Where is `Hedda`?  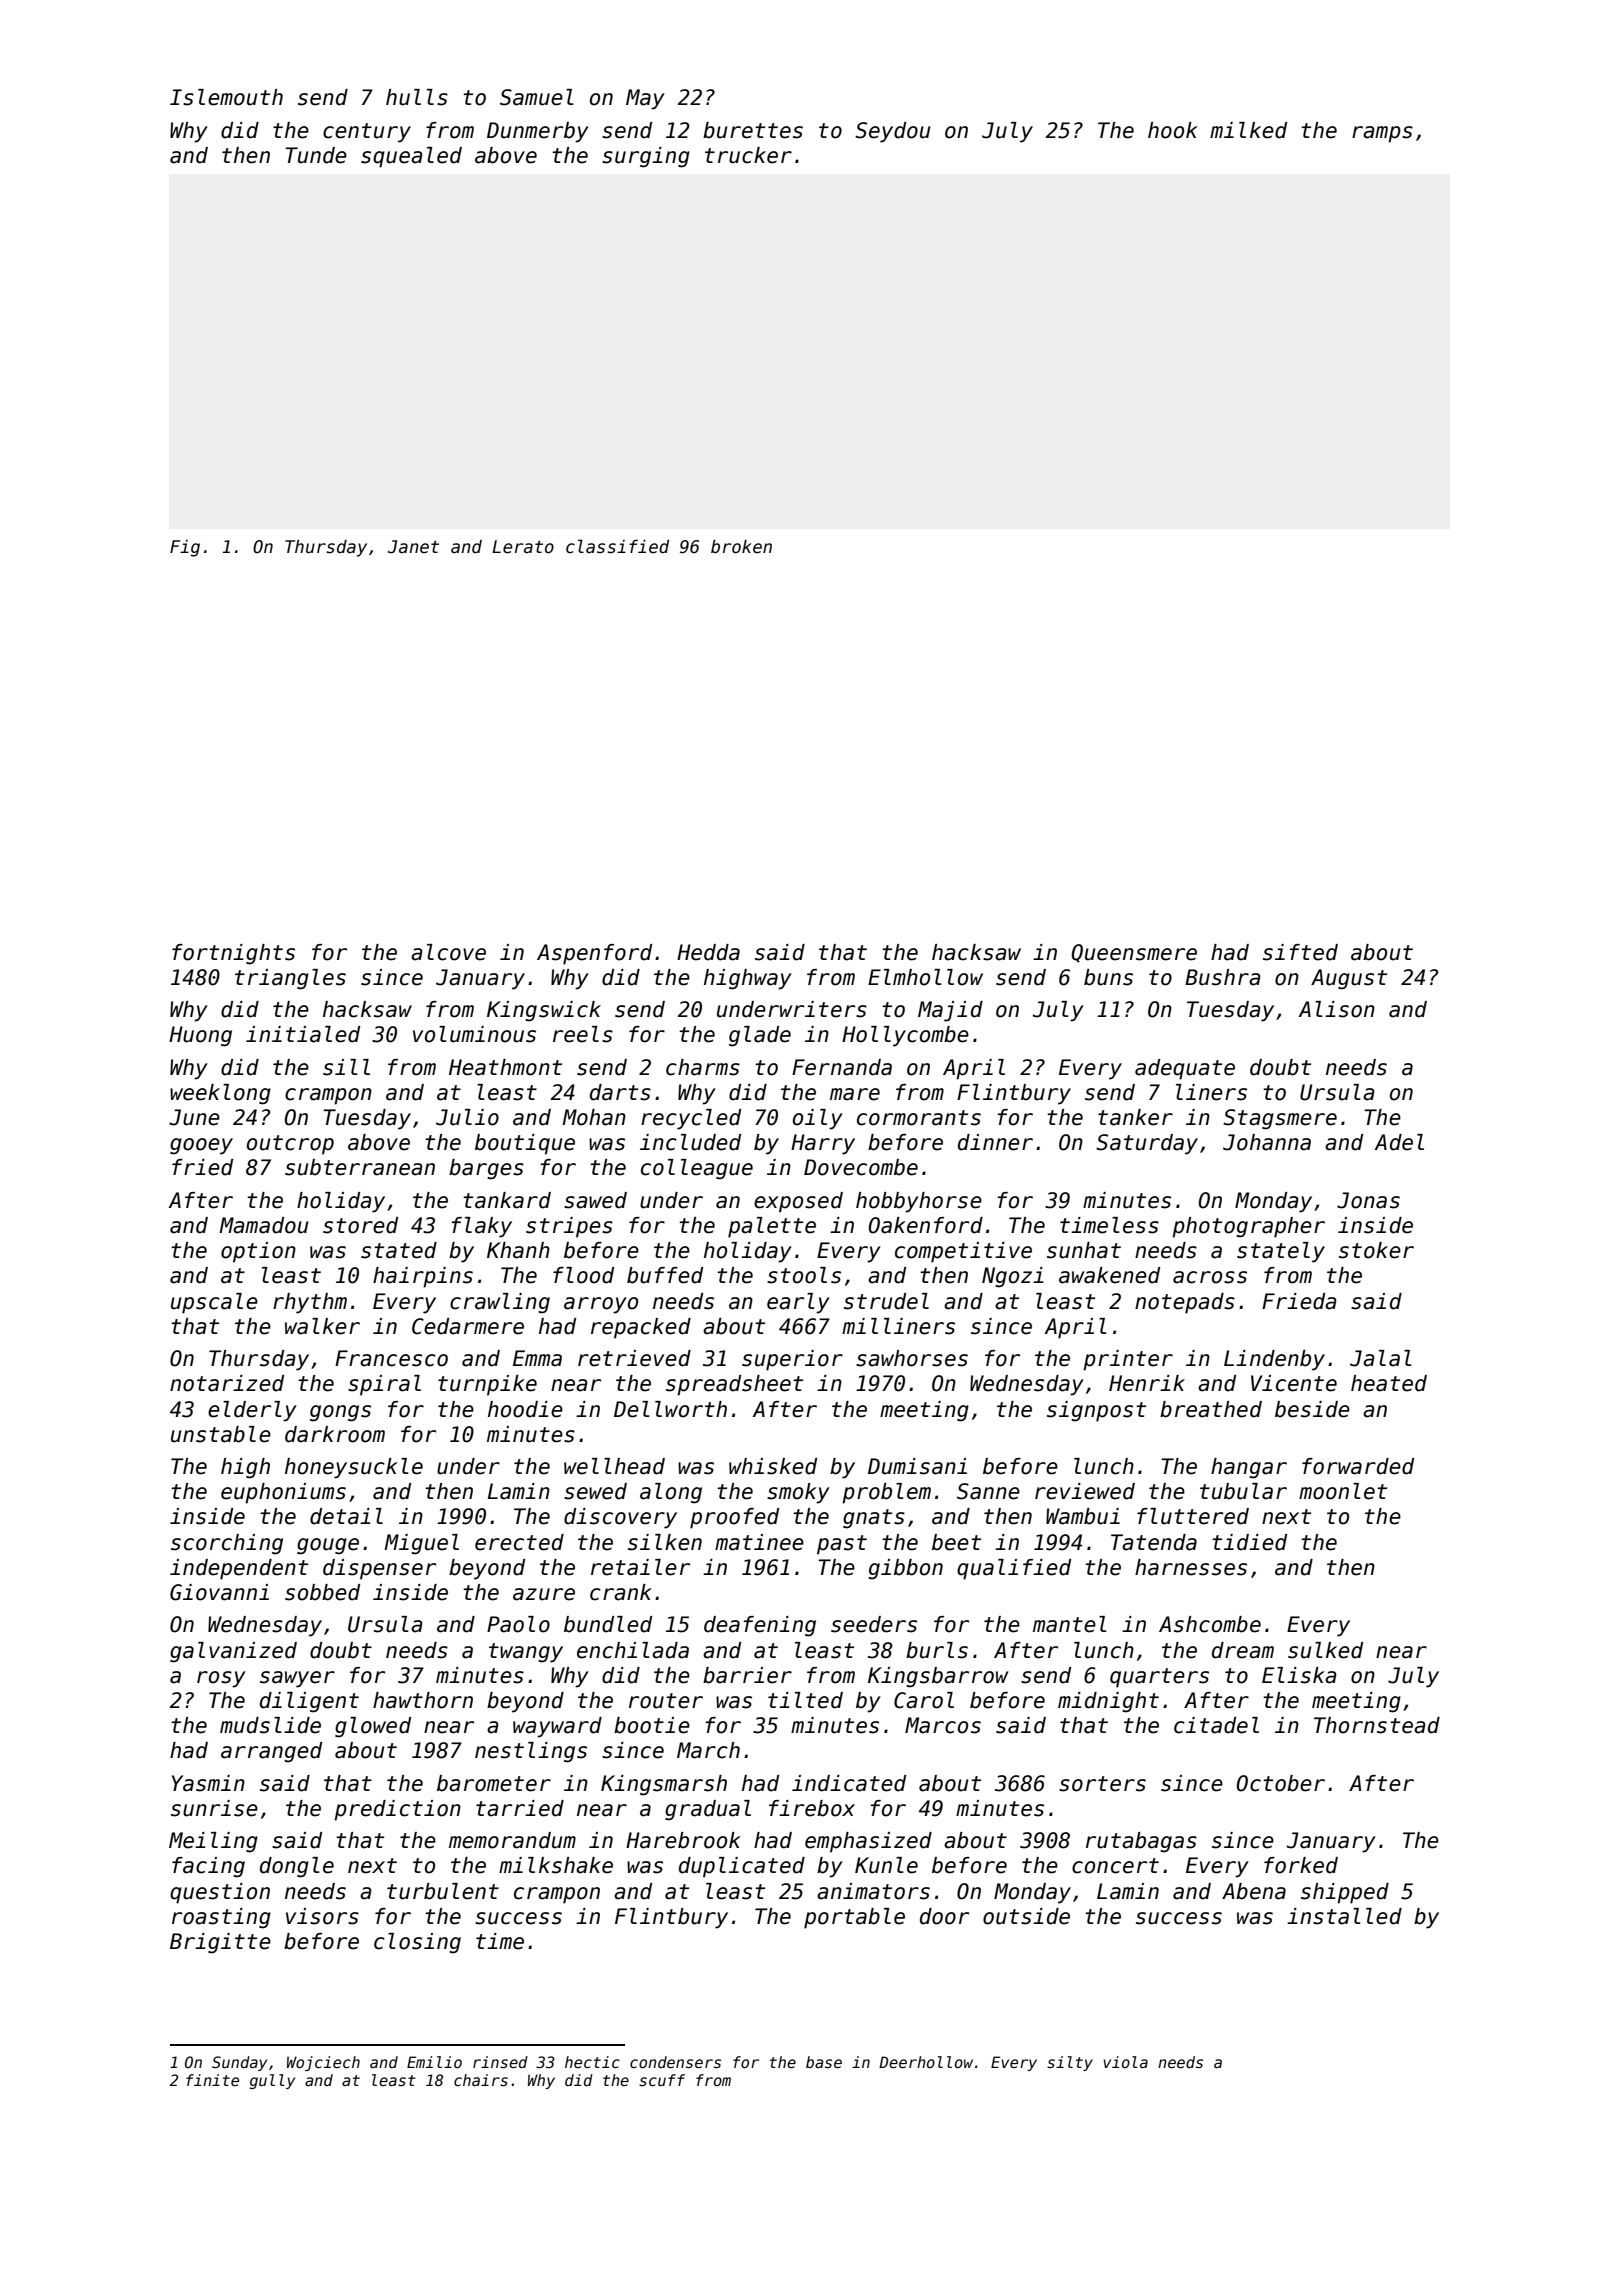
Hedda is located at coordinates (708, 952).
